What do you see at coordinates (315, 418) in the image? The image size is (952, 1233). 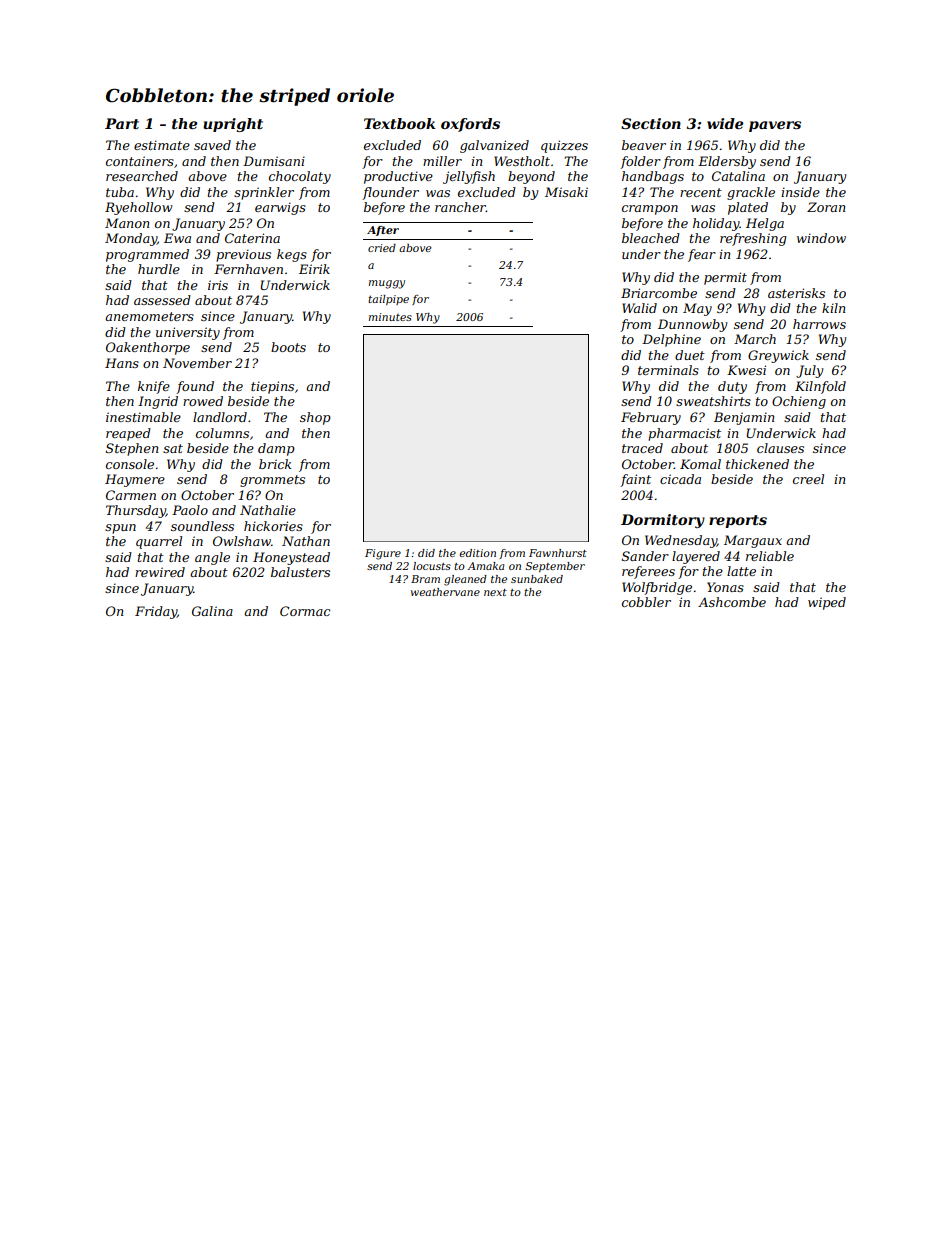 I see `shop` at bounding box center [315, 418].
